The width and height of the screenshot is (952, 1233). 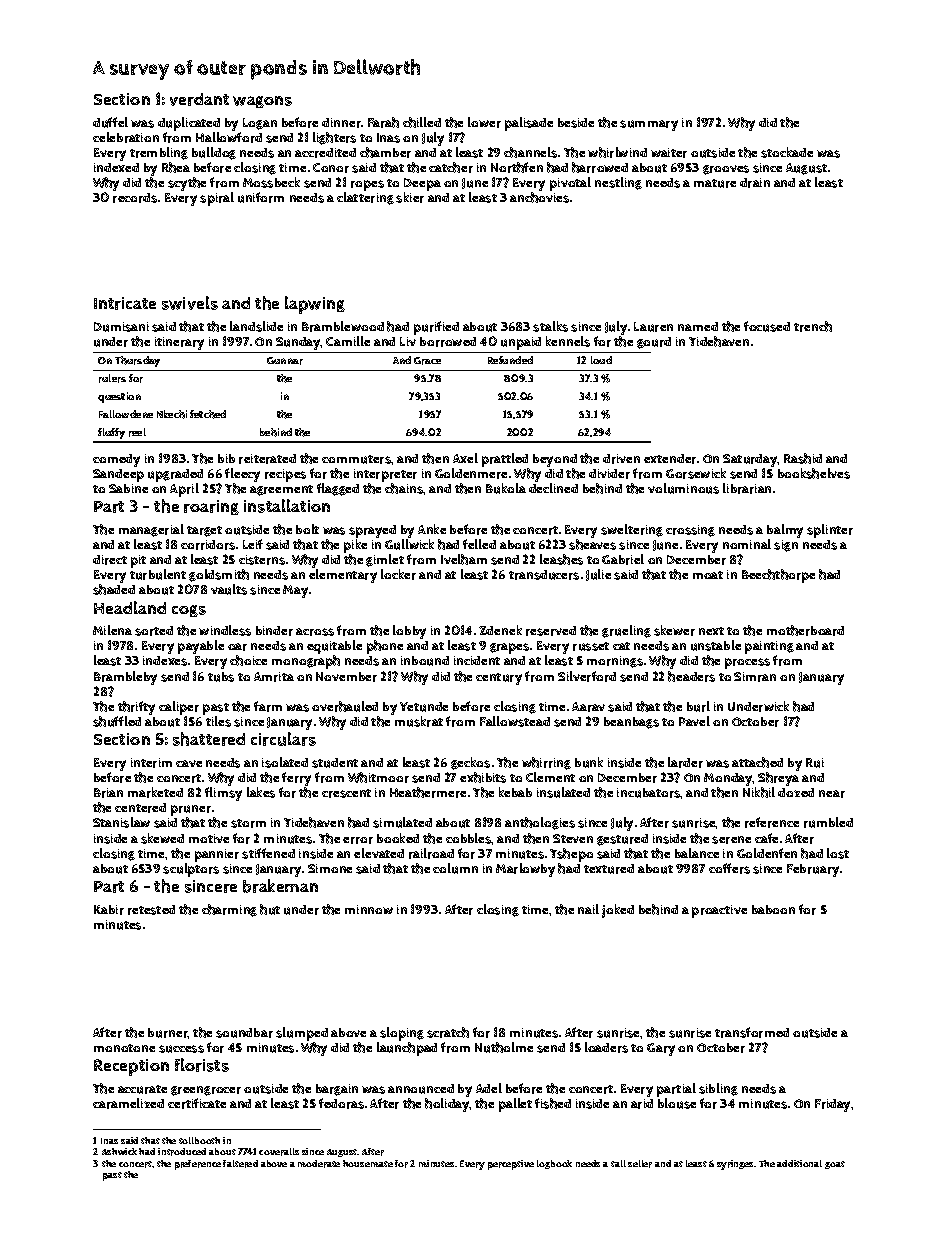 What do you see at coordinates (553, 488) in the screenshot?
I see `declined` at bounding box center [553, 488].
